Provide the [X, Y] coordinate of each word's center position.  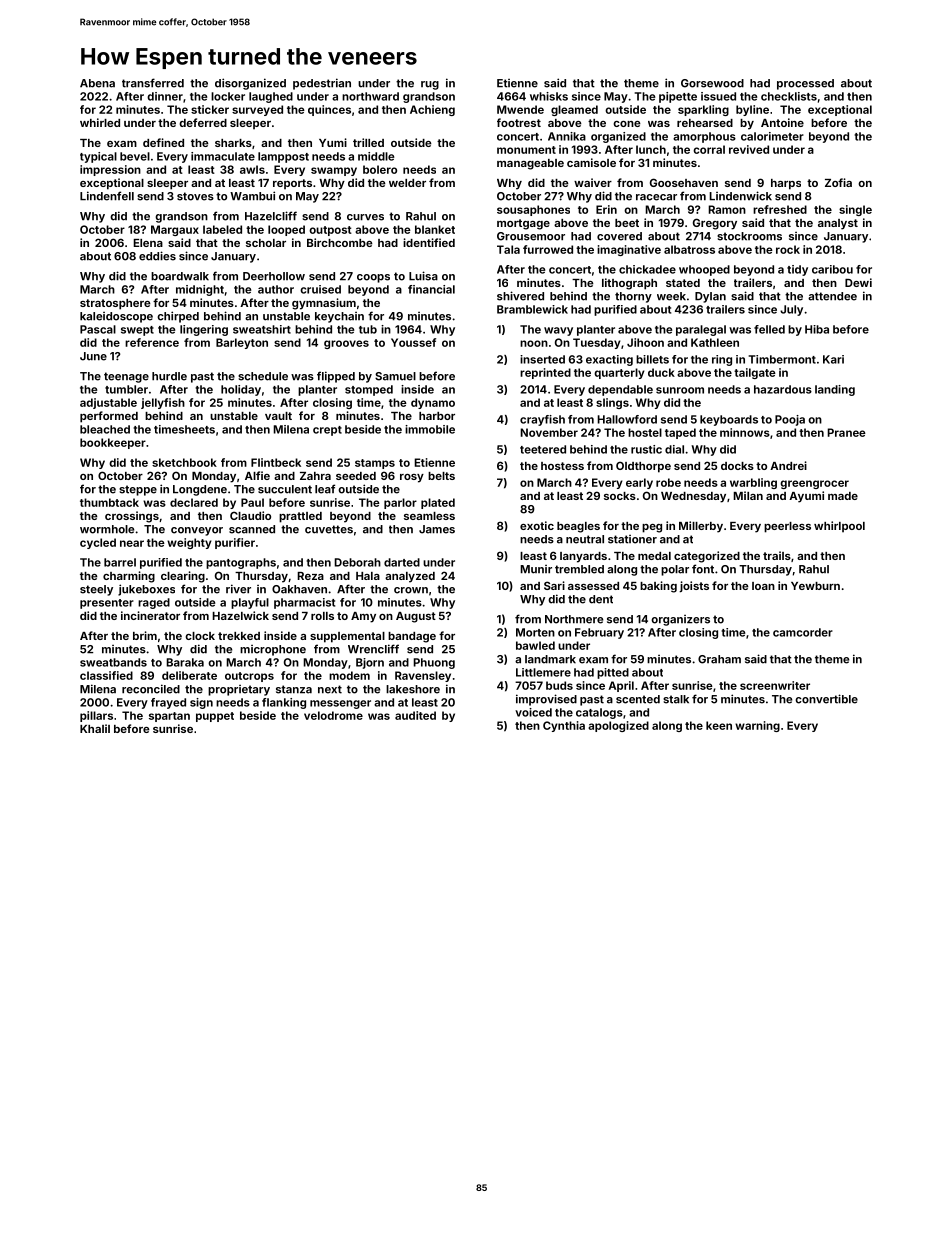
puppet [215, 717]
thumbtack [109, 502]
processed [805, 84]
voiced [533, 712]
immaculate [223, 156]
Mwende [520, 109]
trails [777, 555]
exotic [537, 525]
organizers [680, 620]
